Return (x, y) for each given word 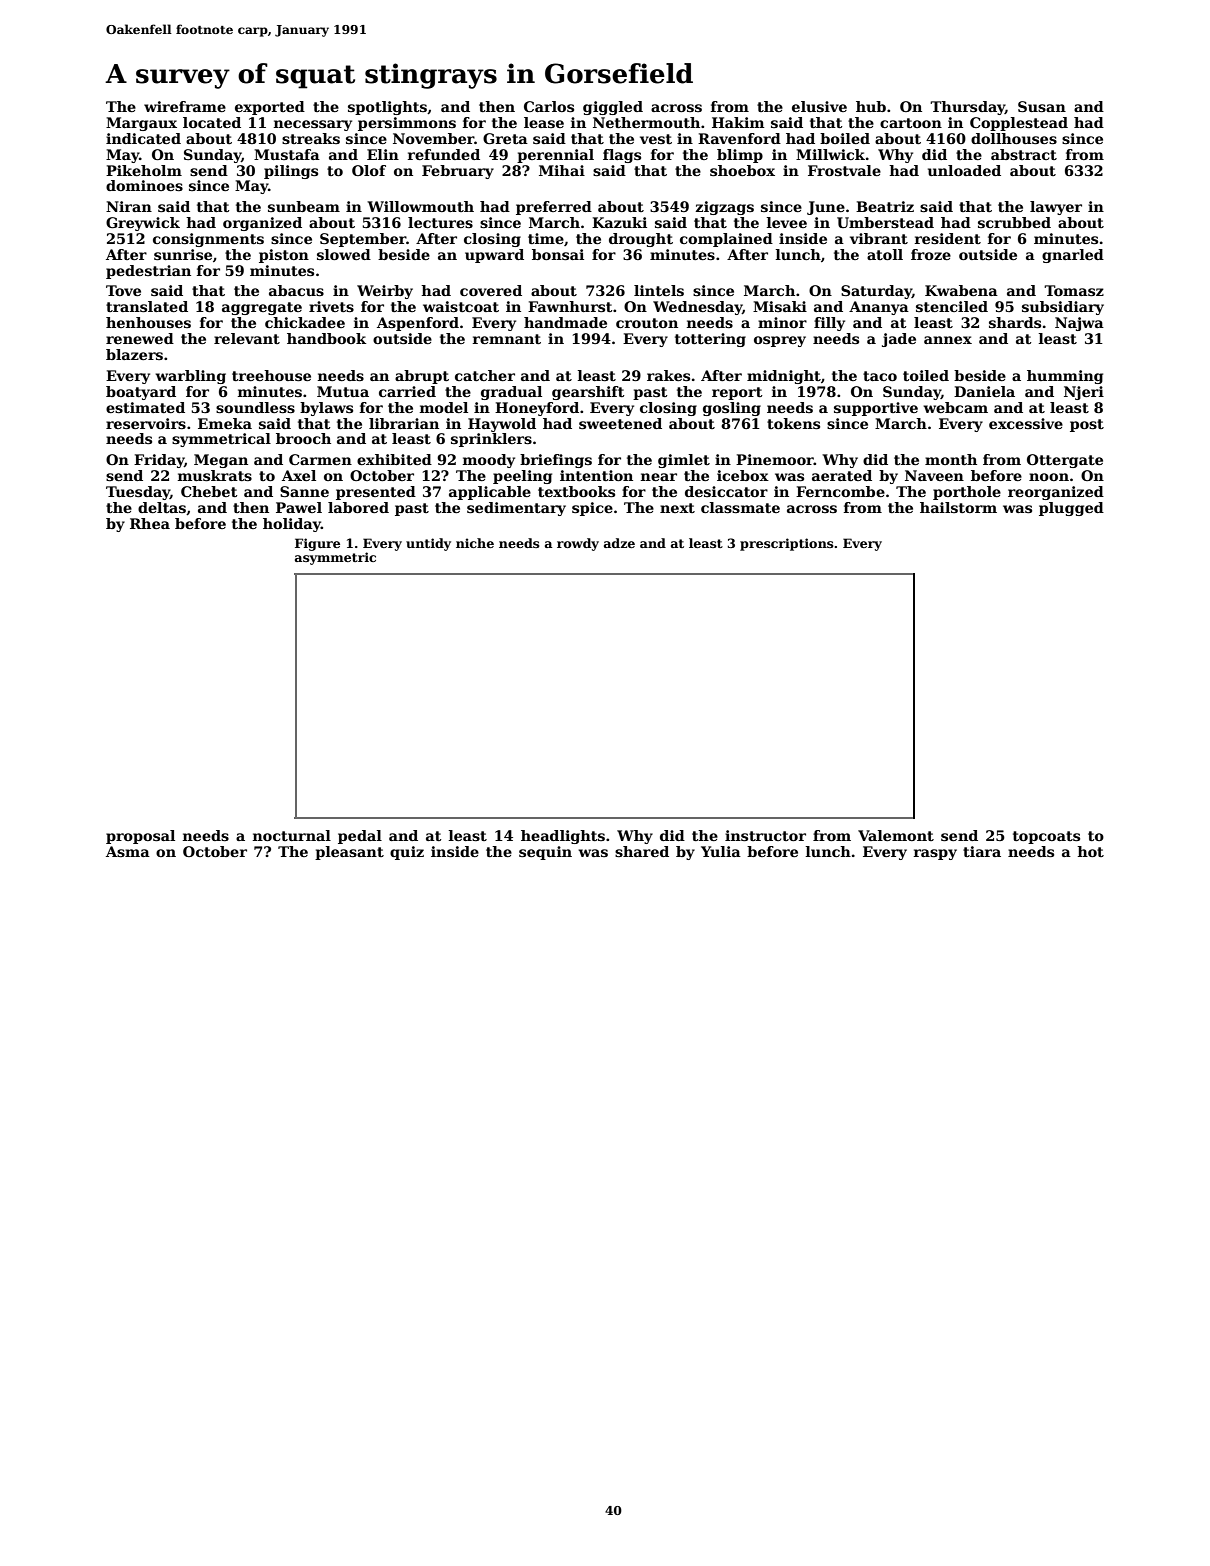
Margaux (141, 124)
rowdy (578, 544)
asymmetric (335, 558)
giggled (613, 108)
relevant (247, 338)
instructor (765, 835)
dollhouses (1014, 138)
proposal (140, 837)
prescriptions (787, 544)
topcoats (1046, 837)
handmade (565, 322)
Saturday (876, 292)
